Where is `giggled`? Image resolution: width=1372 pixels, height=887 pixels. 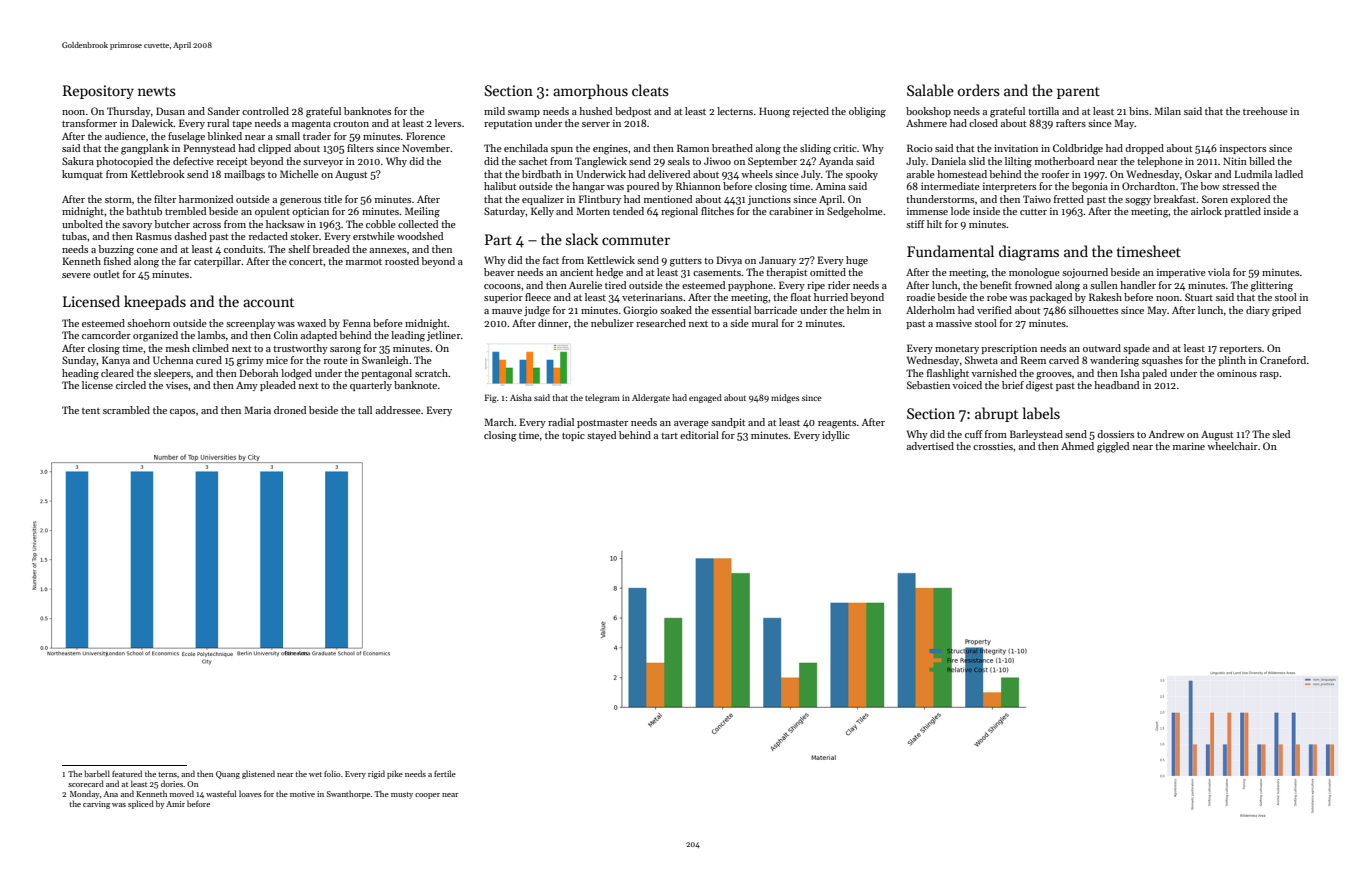
giggled is located at coordinates (1113, 447).
